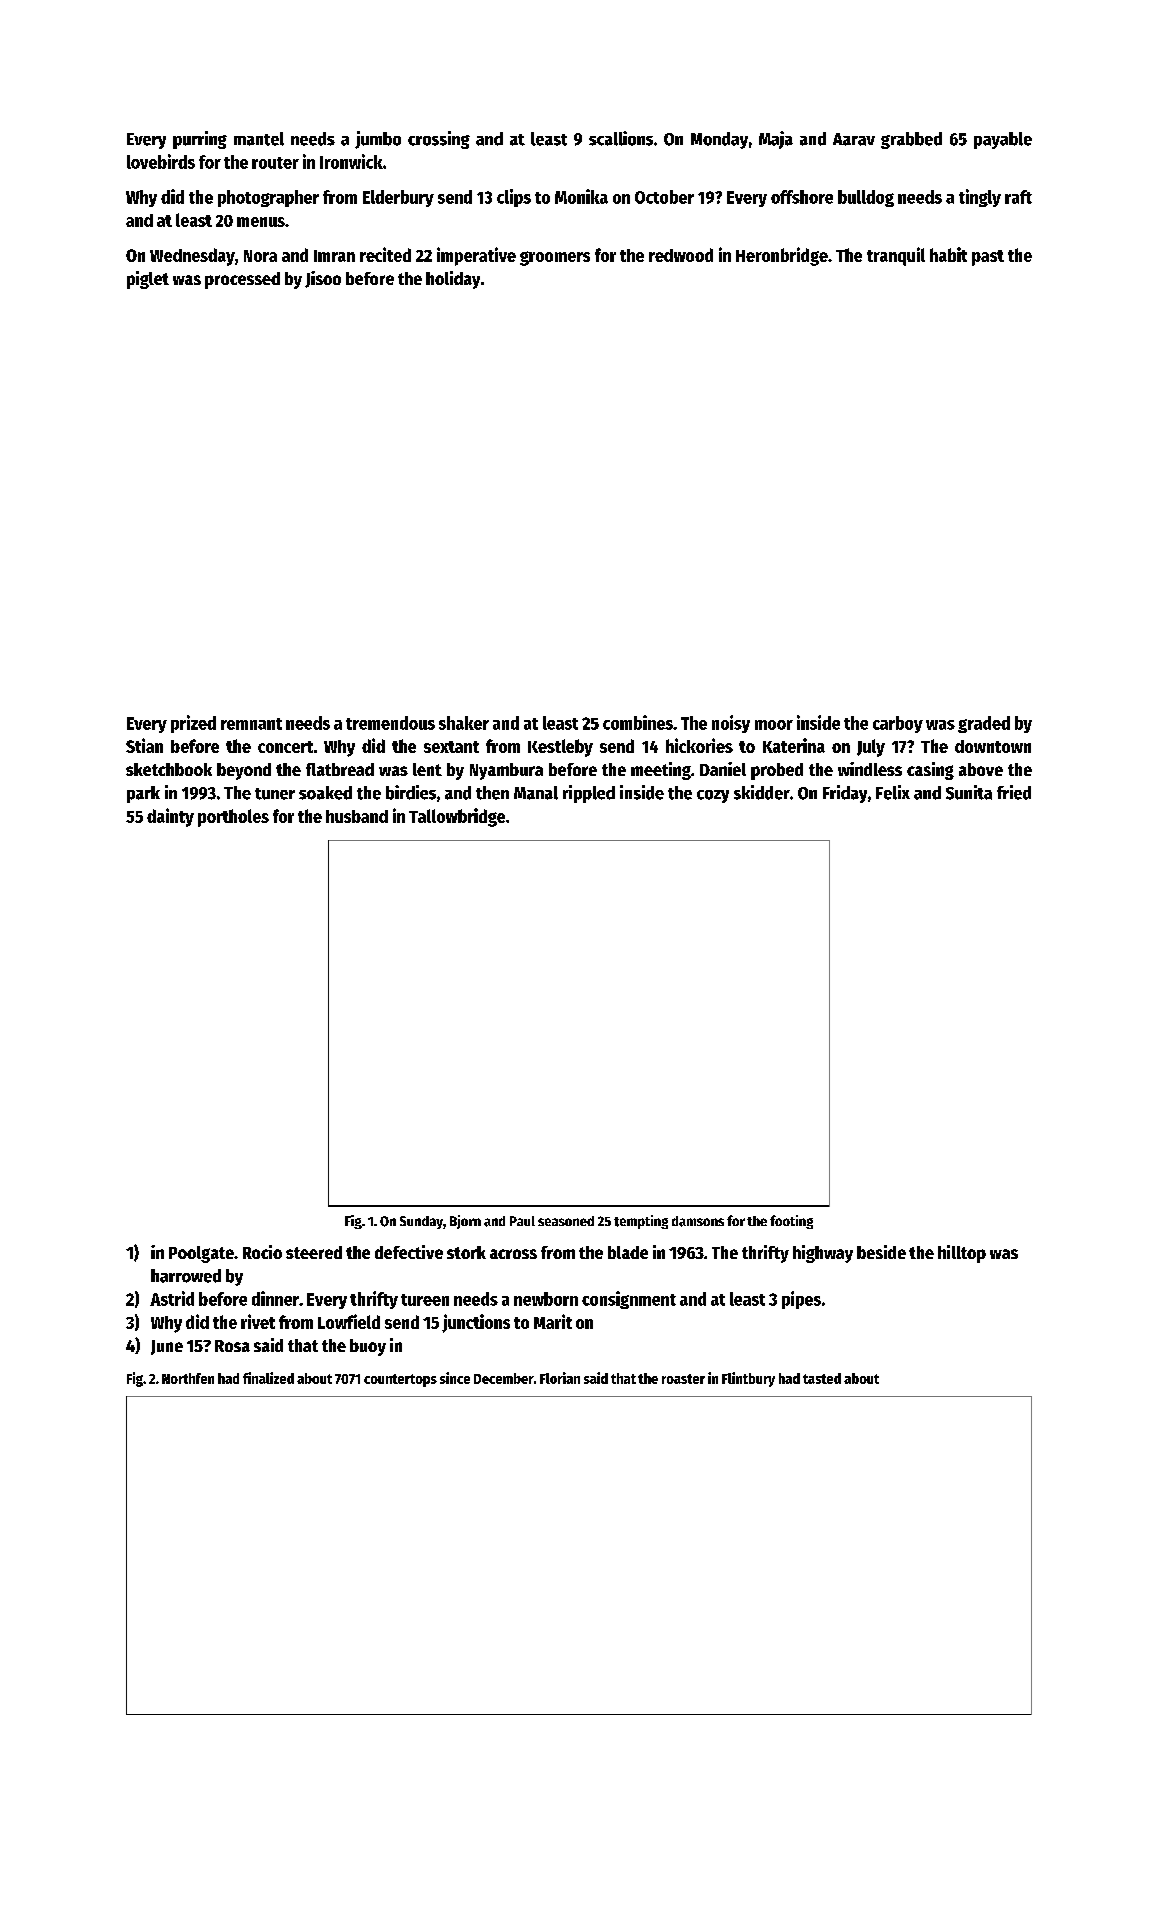  What do you see at coordinates (323, 279) in the screenshot?
I see `Jisoo` at bounding box center [323, 279].
